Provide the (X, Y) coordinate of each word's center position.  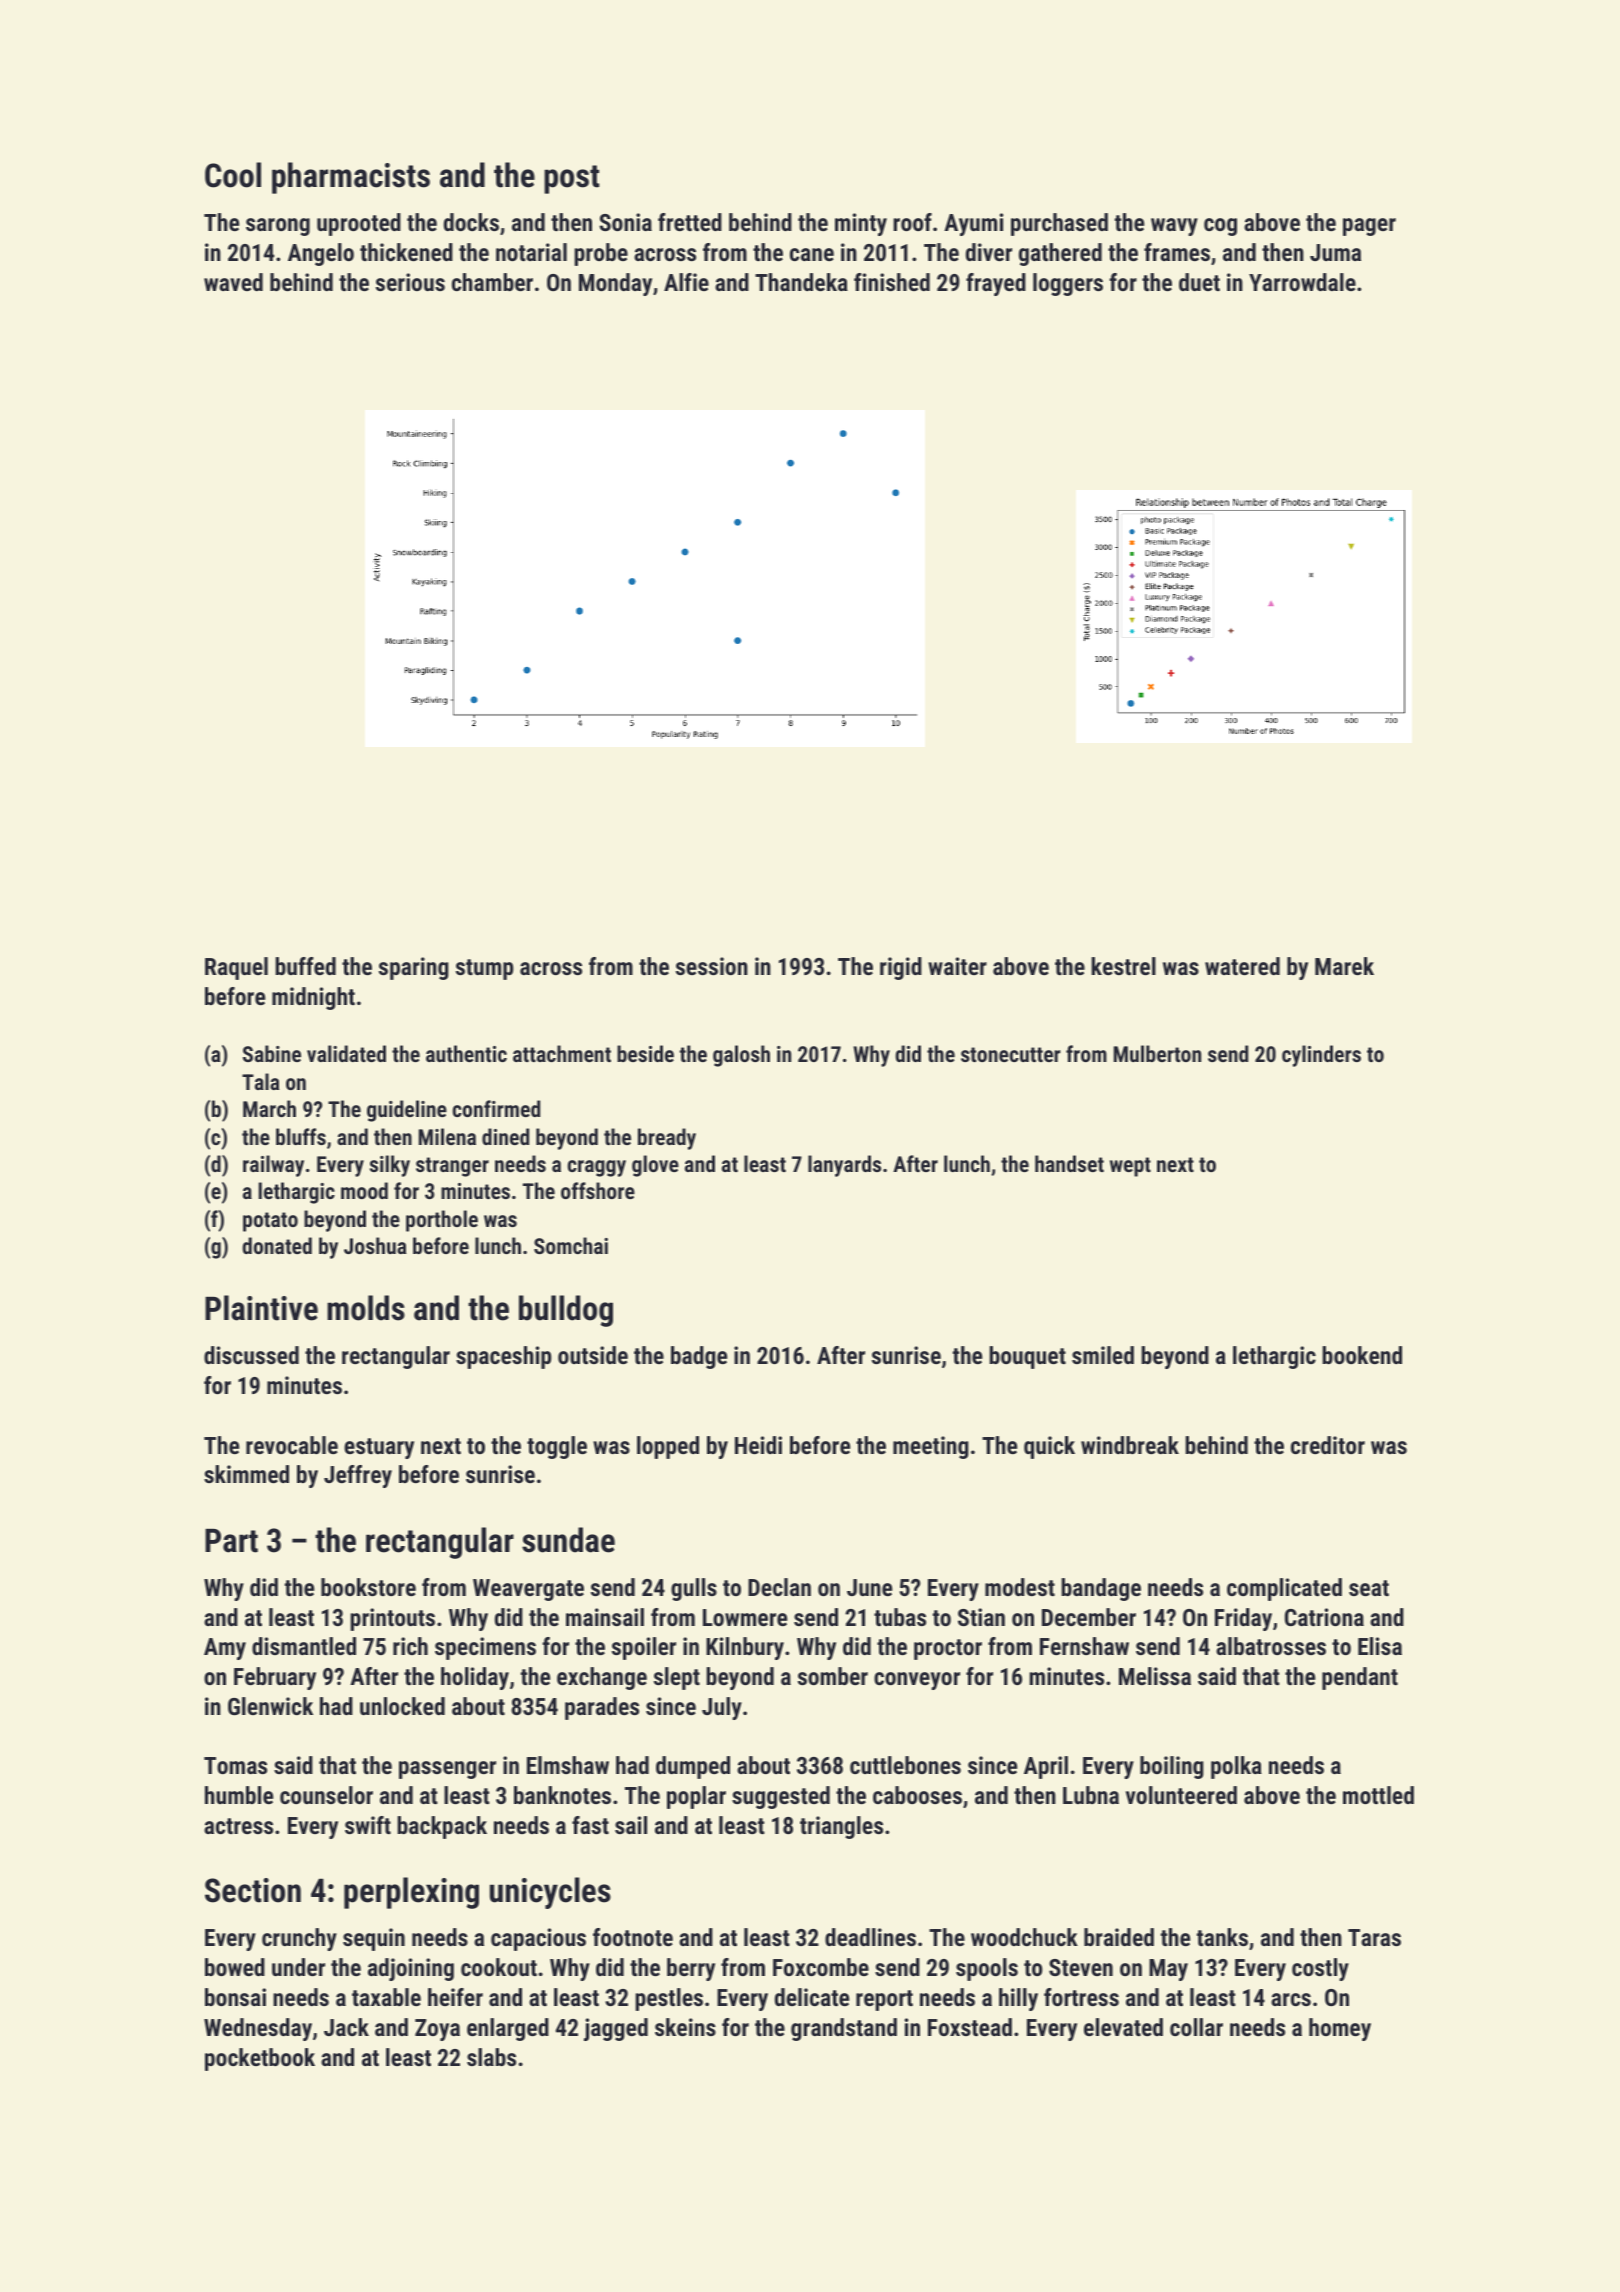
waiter (957, 966)
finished (892, 282)
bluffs (301, 1136)
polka (1236, 1767)
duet (1199, 282)
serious (410, 282)
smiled (1103, 1355)
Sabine (272, 1053)
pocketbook (260, 2059)
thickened (406, 252)
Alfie (686, 282)
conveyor (917, 1681)
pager (1369, 227)
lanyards (844, 1166)
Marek (1344, 966)
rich (410, 1646)
